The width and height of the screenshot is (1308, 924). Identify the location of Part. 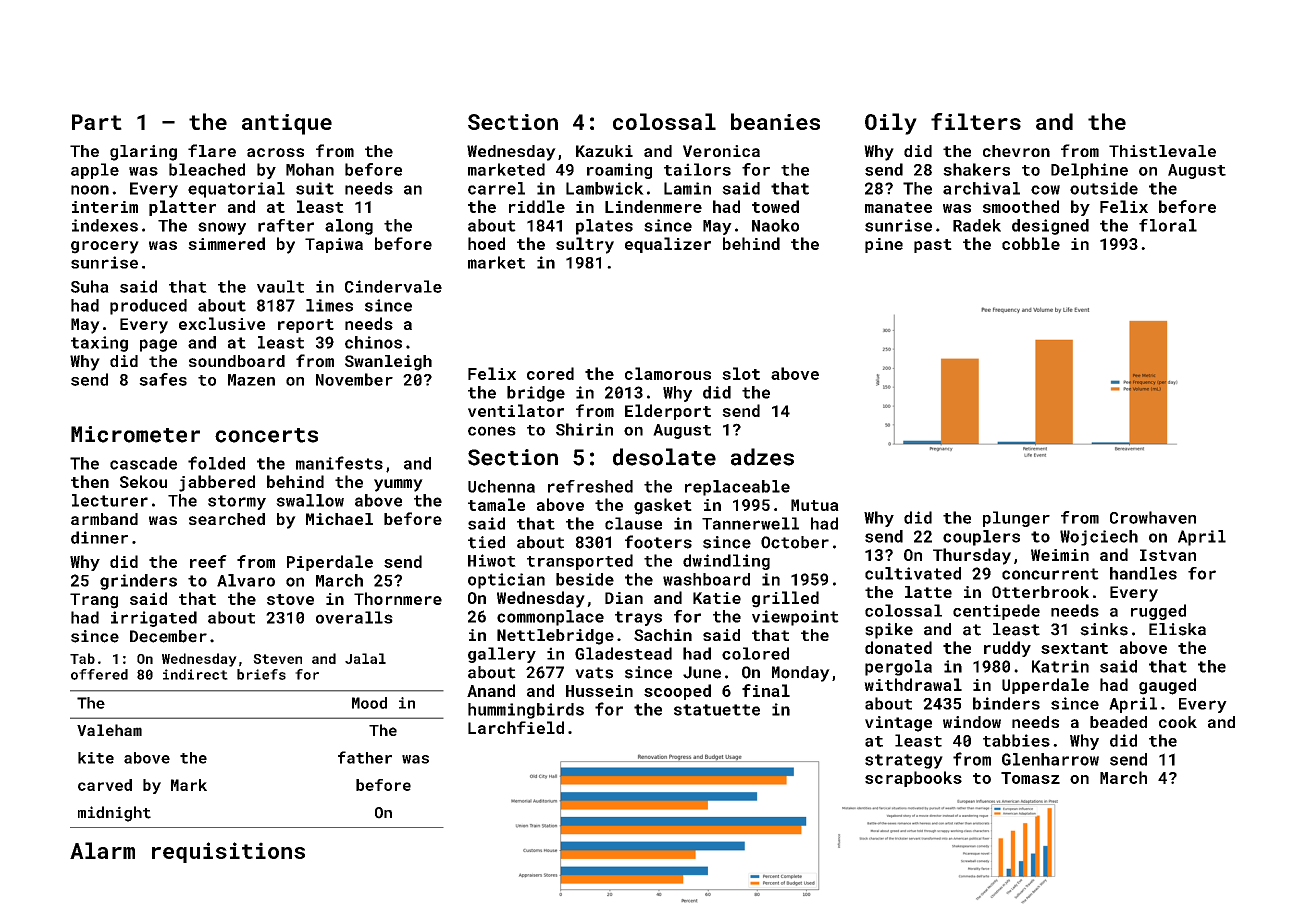
(97, 122).
